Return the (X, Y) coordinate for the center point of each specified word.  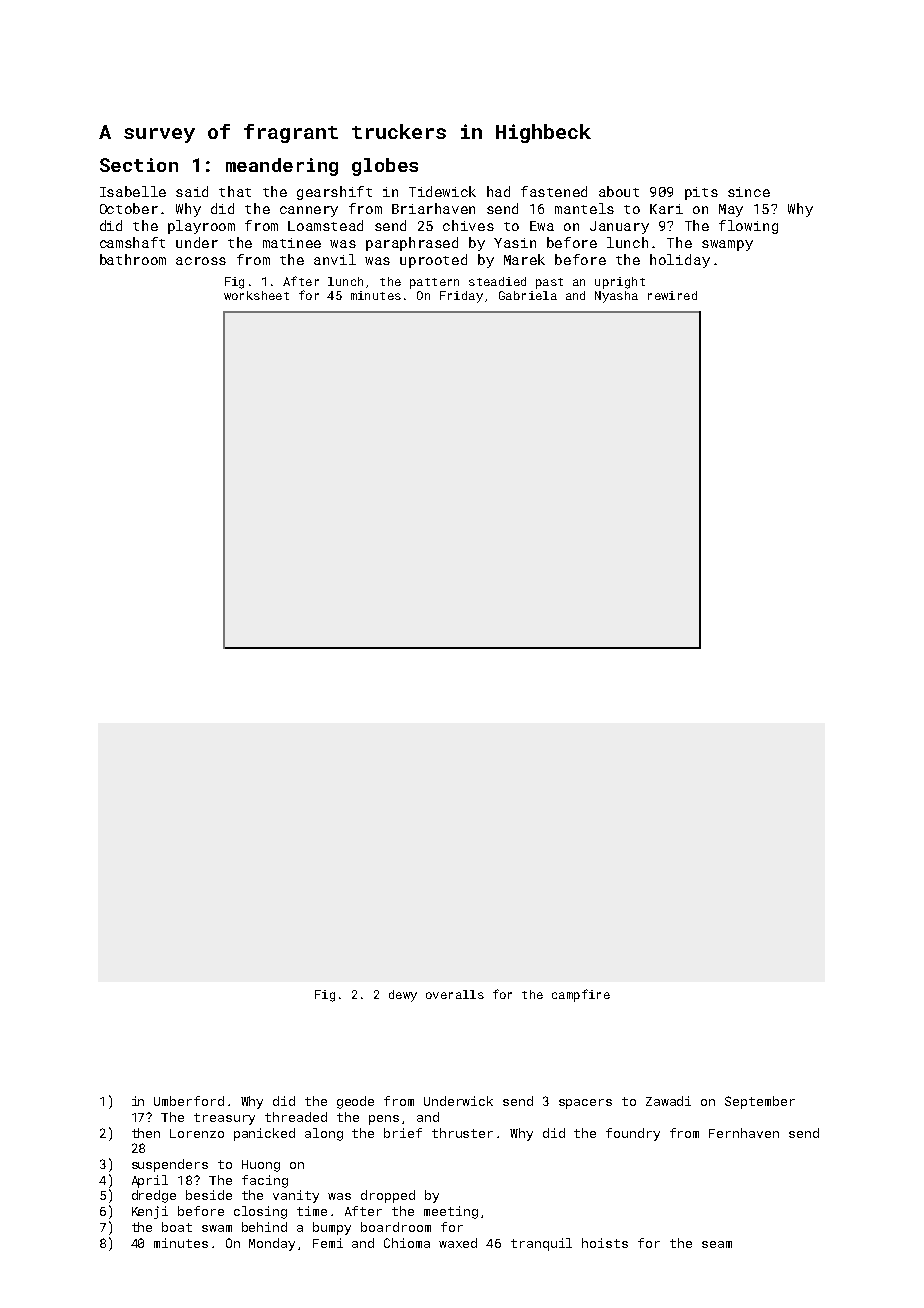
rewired (672, 295)
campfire (581, 995)
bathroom (133, 259)
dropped (388, 1196)
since (749, 192)
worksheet (256, 295)
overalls (455, 994)
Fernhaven (744, 1133)
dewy (403, 996)
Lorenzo (197, 1133)
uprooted (433, 261)
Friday (461, 297)
